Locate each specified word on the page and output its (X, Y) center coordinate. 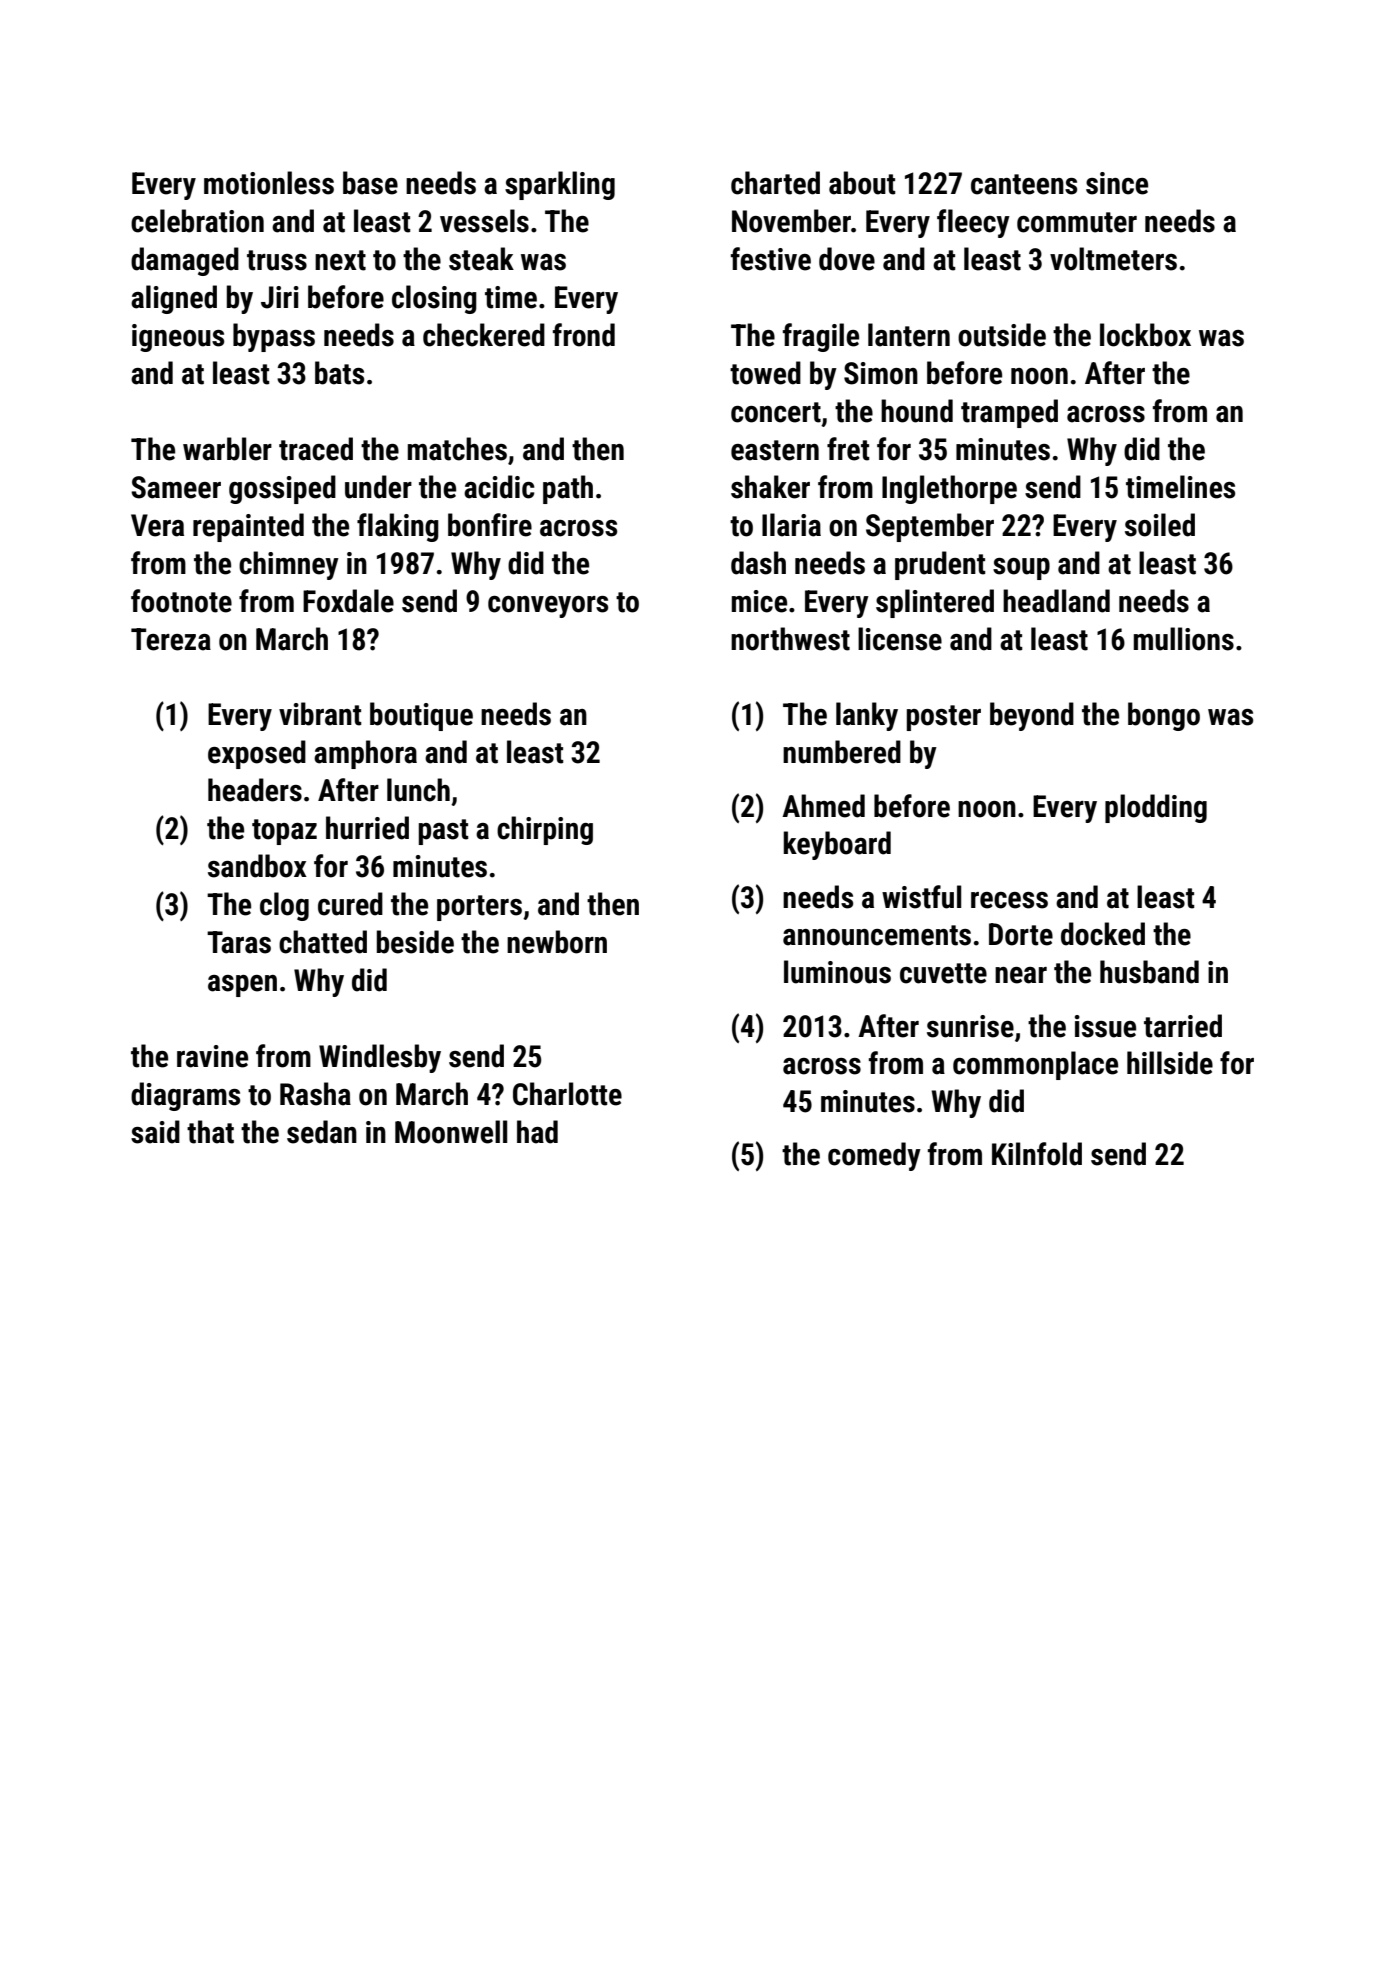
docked (1103, 934)
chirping (545, 830)
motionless (269, 183)
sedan (322, 1132)
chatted (323, 942)
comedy (874, 1156)
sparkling (560, 185)
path (568, 489)
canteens (1024, 184)
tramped (1009, 413)
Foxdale (348, 601)
